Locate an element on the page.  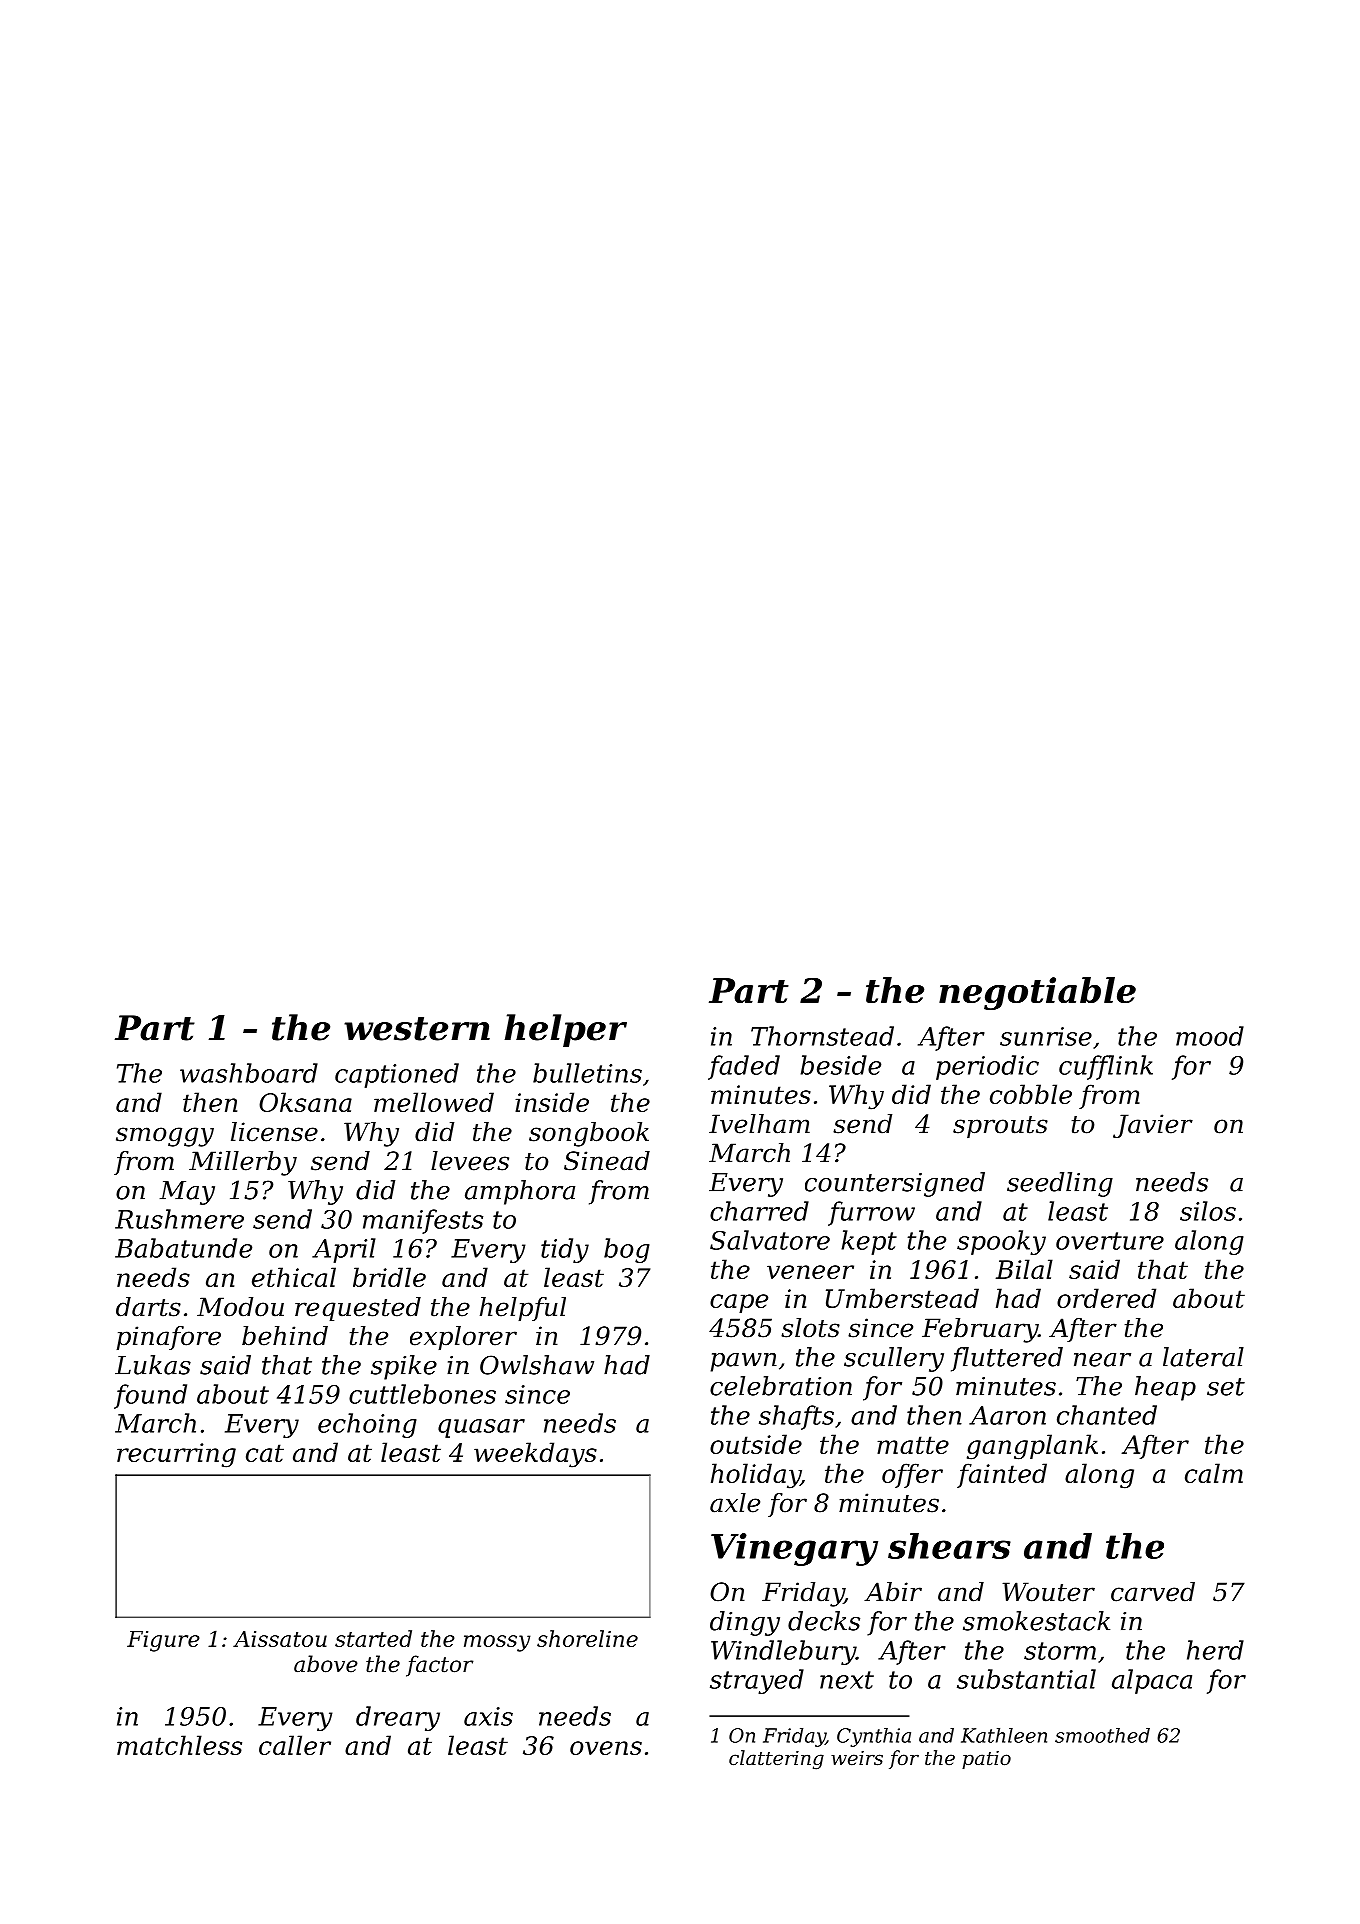
matchless is located at coordinates (179, 1745).
